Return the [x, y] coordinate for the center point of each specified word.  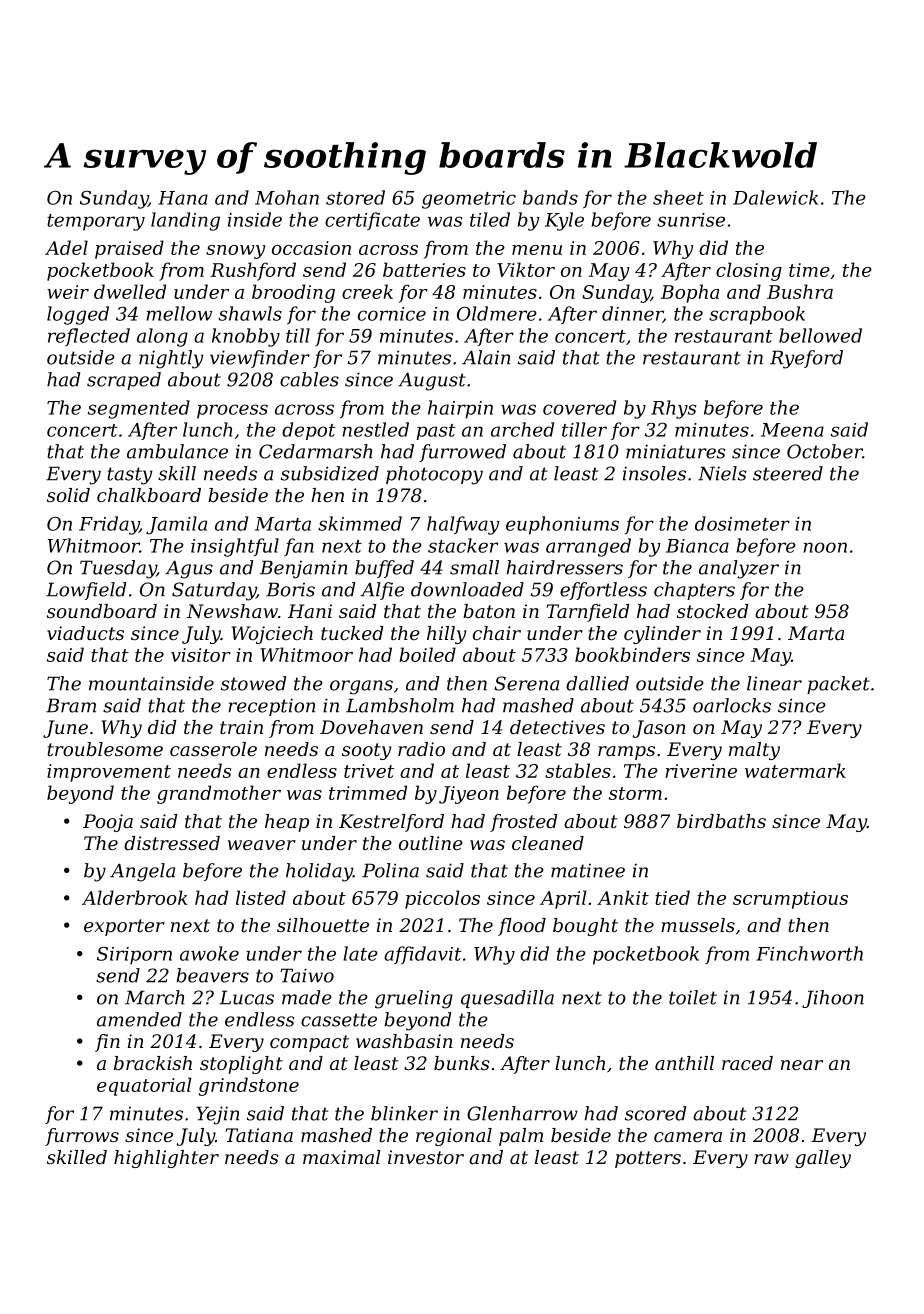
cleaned [548, 843]
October [825, 451]
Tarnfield [588, 613]
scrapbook [757, 315]
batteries [424, 269]
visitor [201, 655]
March [155, 997]
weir [68, 292]
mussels [698, 925]
